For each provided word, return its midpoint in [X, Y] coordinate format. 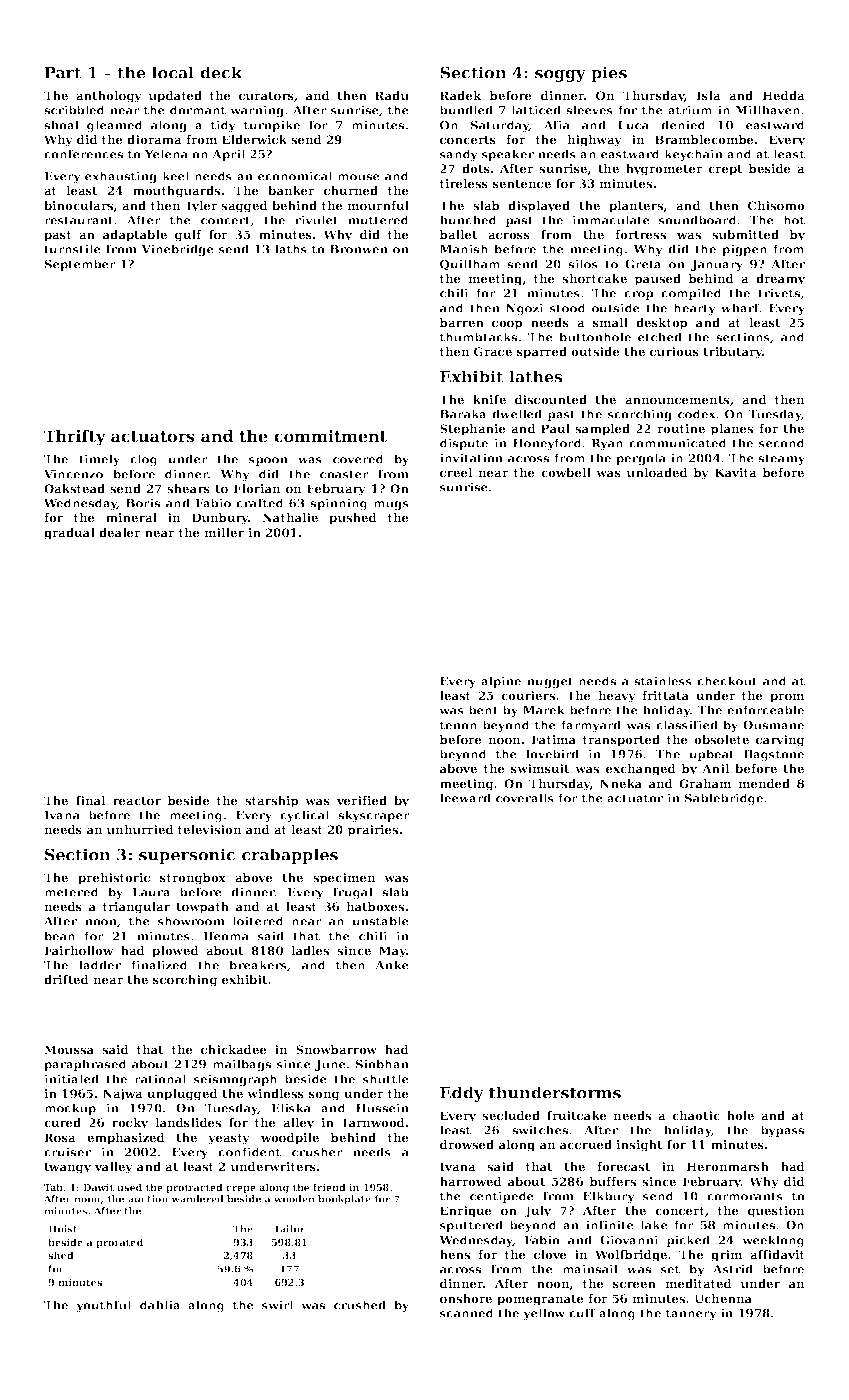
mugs [391, 505]
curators [266, 96]
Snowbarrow [336, 1049]
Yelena [166, 154]
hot [794, 220]
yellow [544, 1314]
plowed [175, 952]
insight [639, 1146]
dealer [120, 532]
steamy [781, 459]
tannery [691, 1314]
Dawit [98, 1187]
